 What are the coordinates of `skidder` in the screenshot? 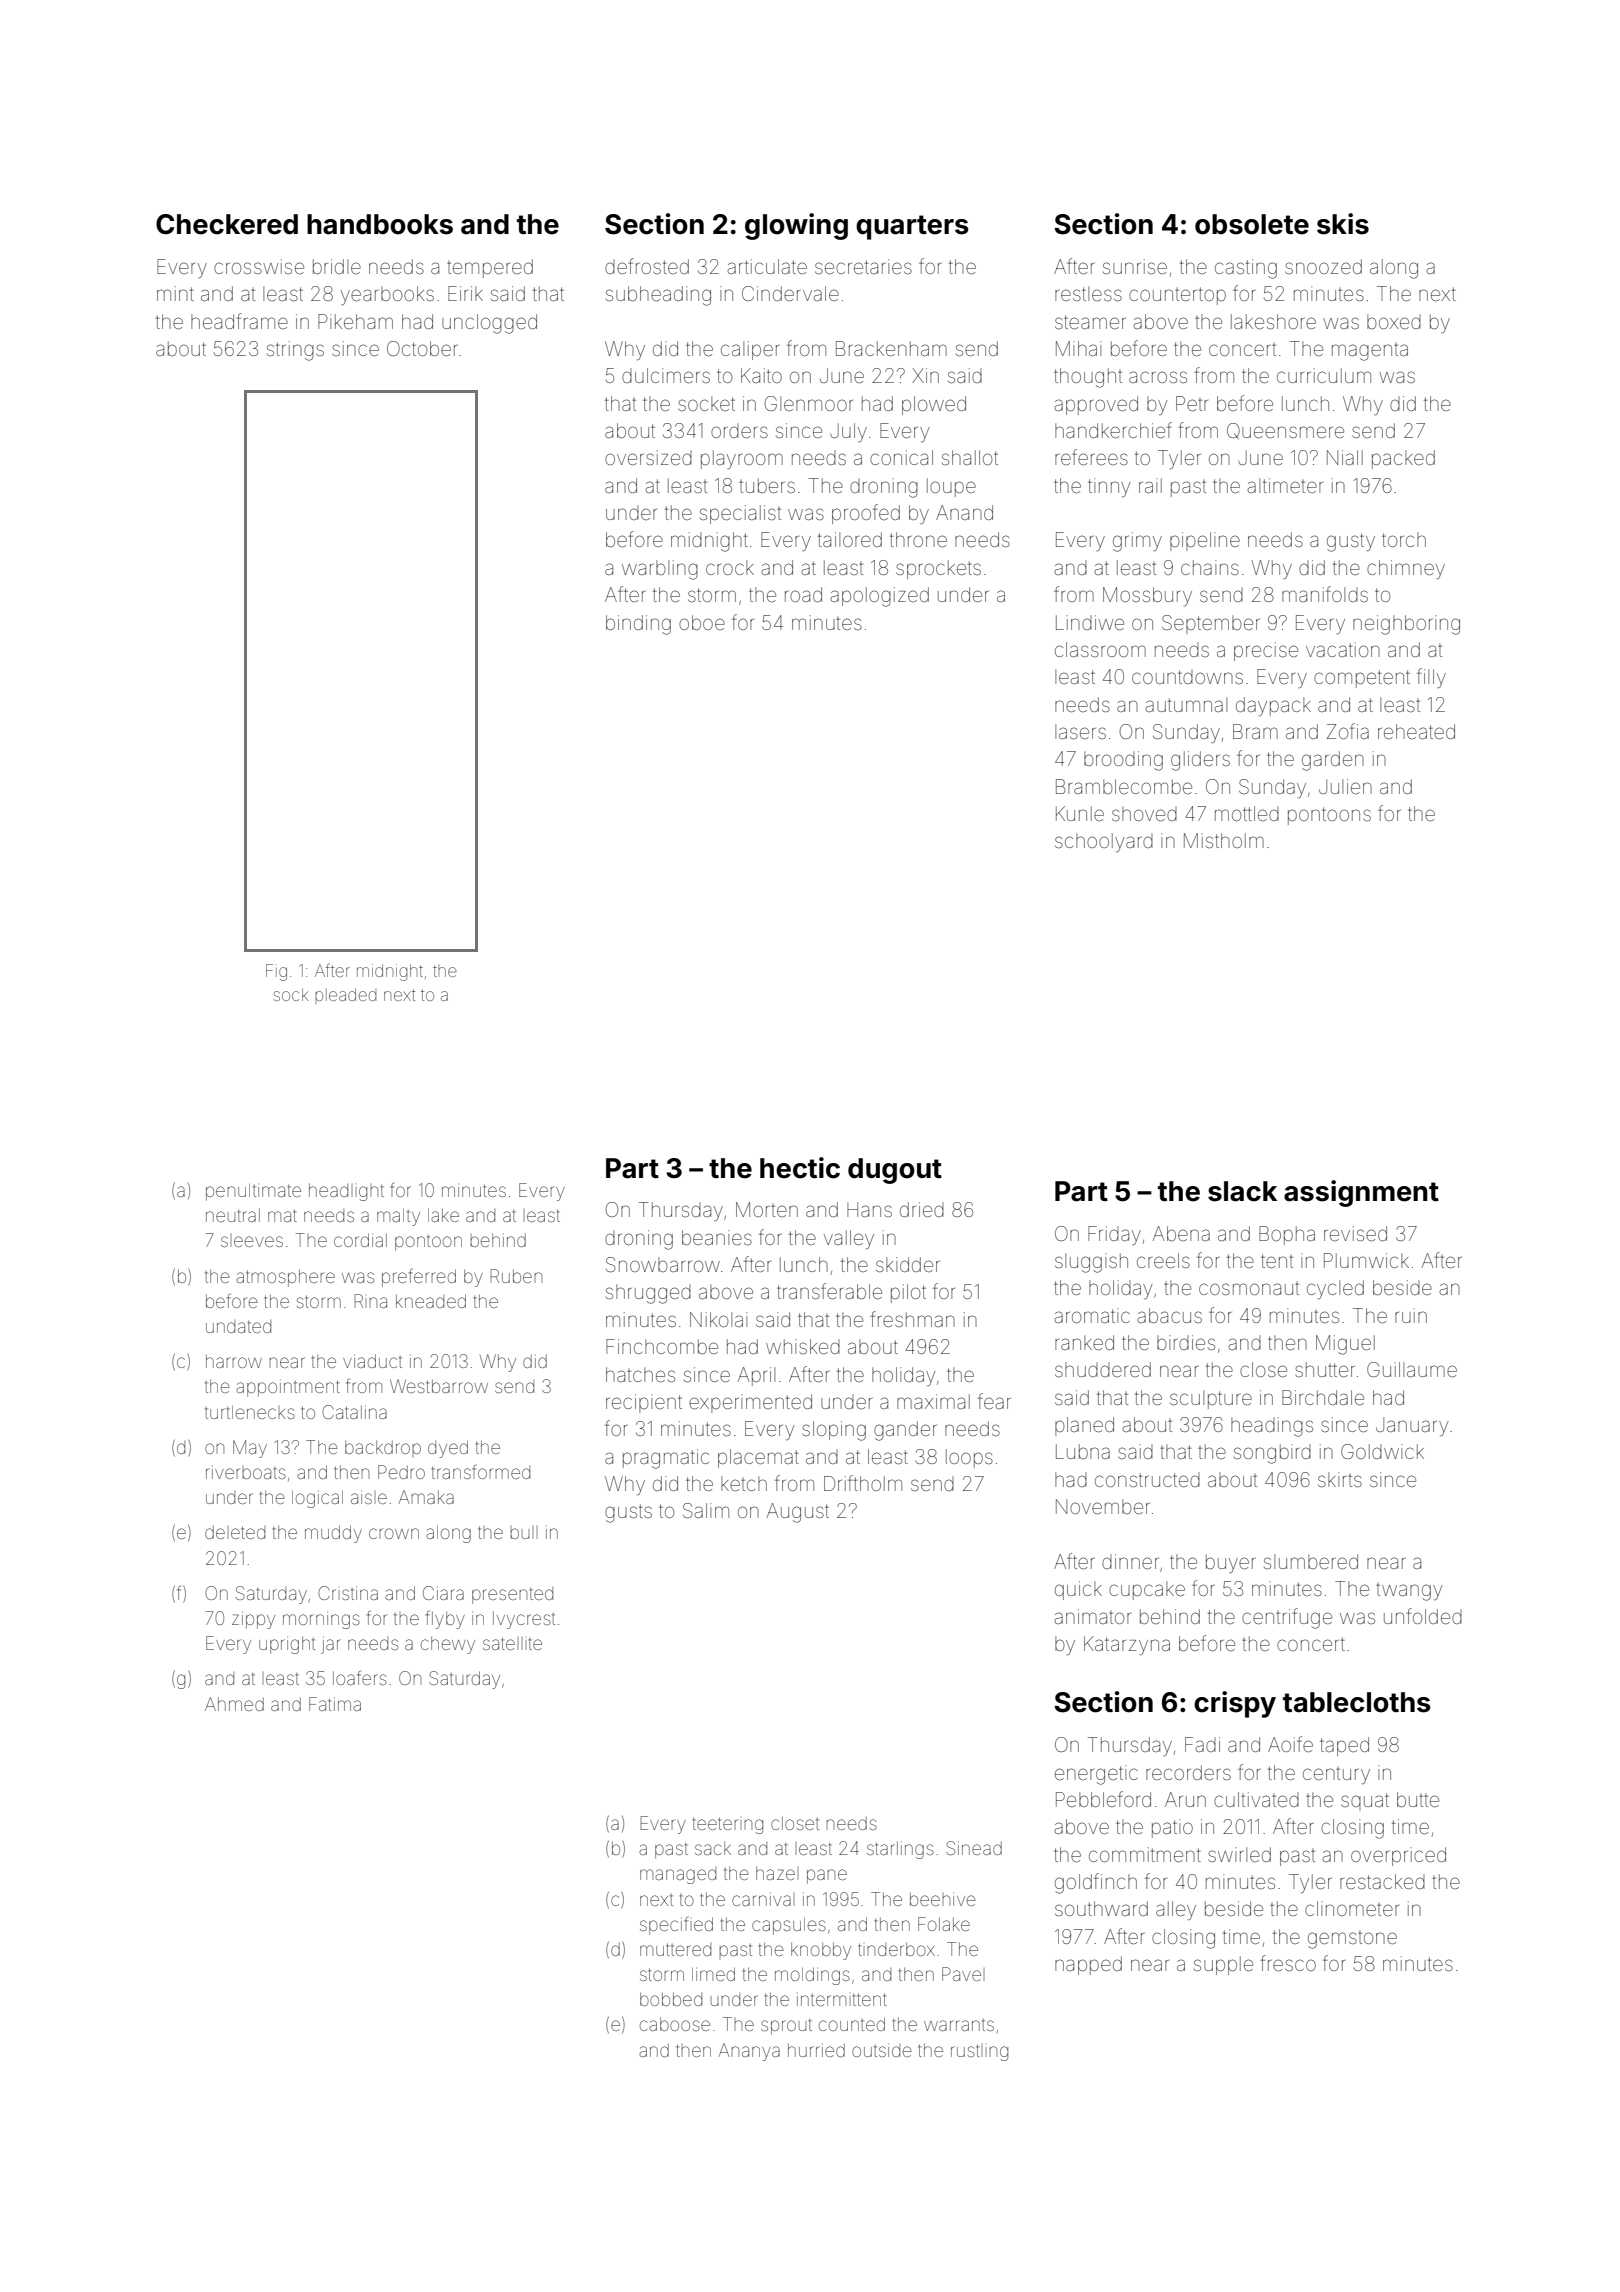 It's located at (908, 1264).
